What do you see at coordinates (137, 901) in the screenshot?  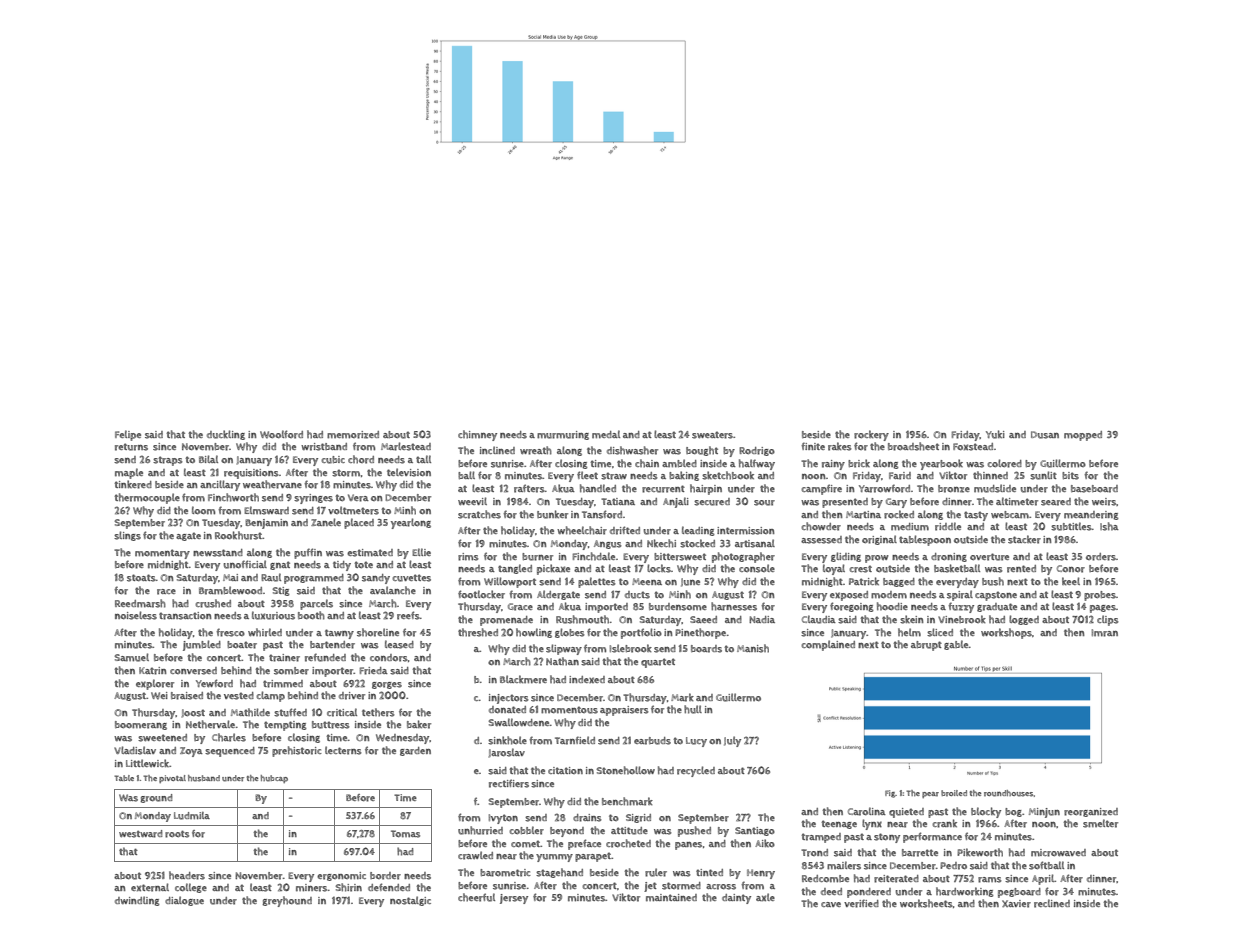 I see `dwindling` at bounding box center [137, 901].
